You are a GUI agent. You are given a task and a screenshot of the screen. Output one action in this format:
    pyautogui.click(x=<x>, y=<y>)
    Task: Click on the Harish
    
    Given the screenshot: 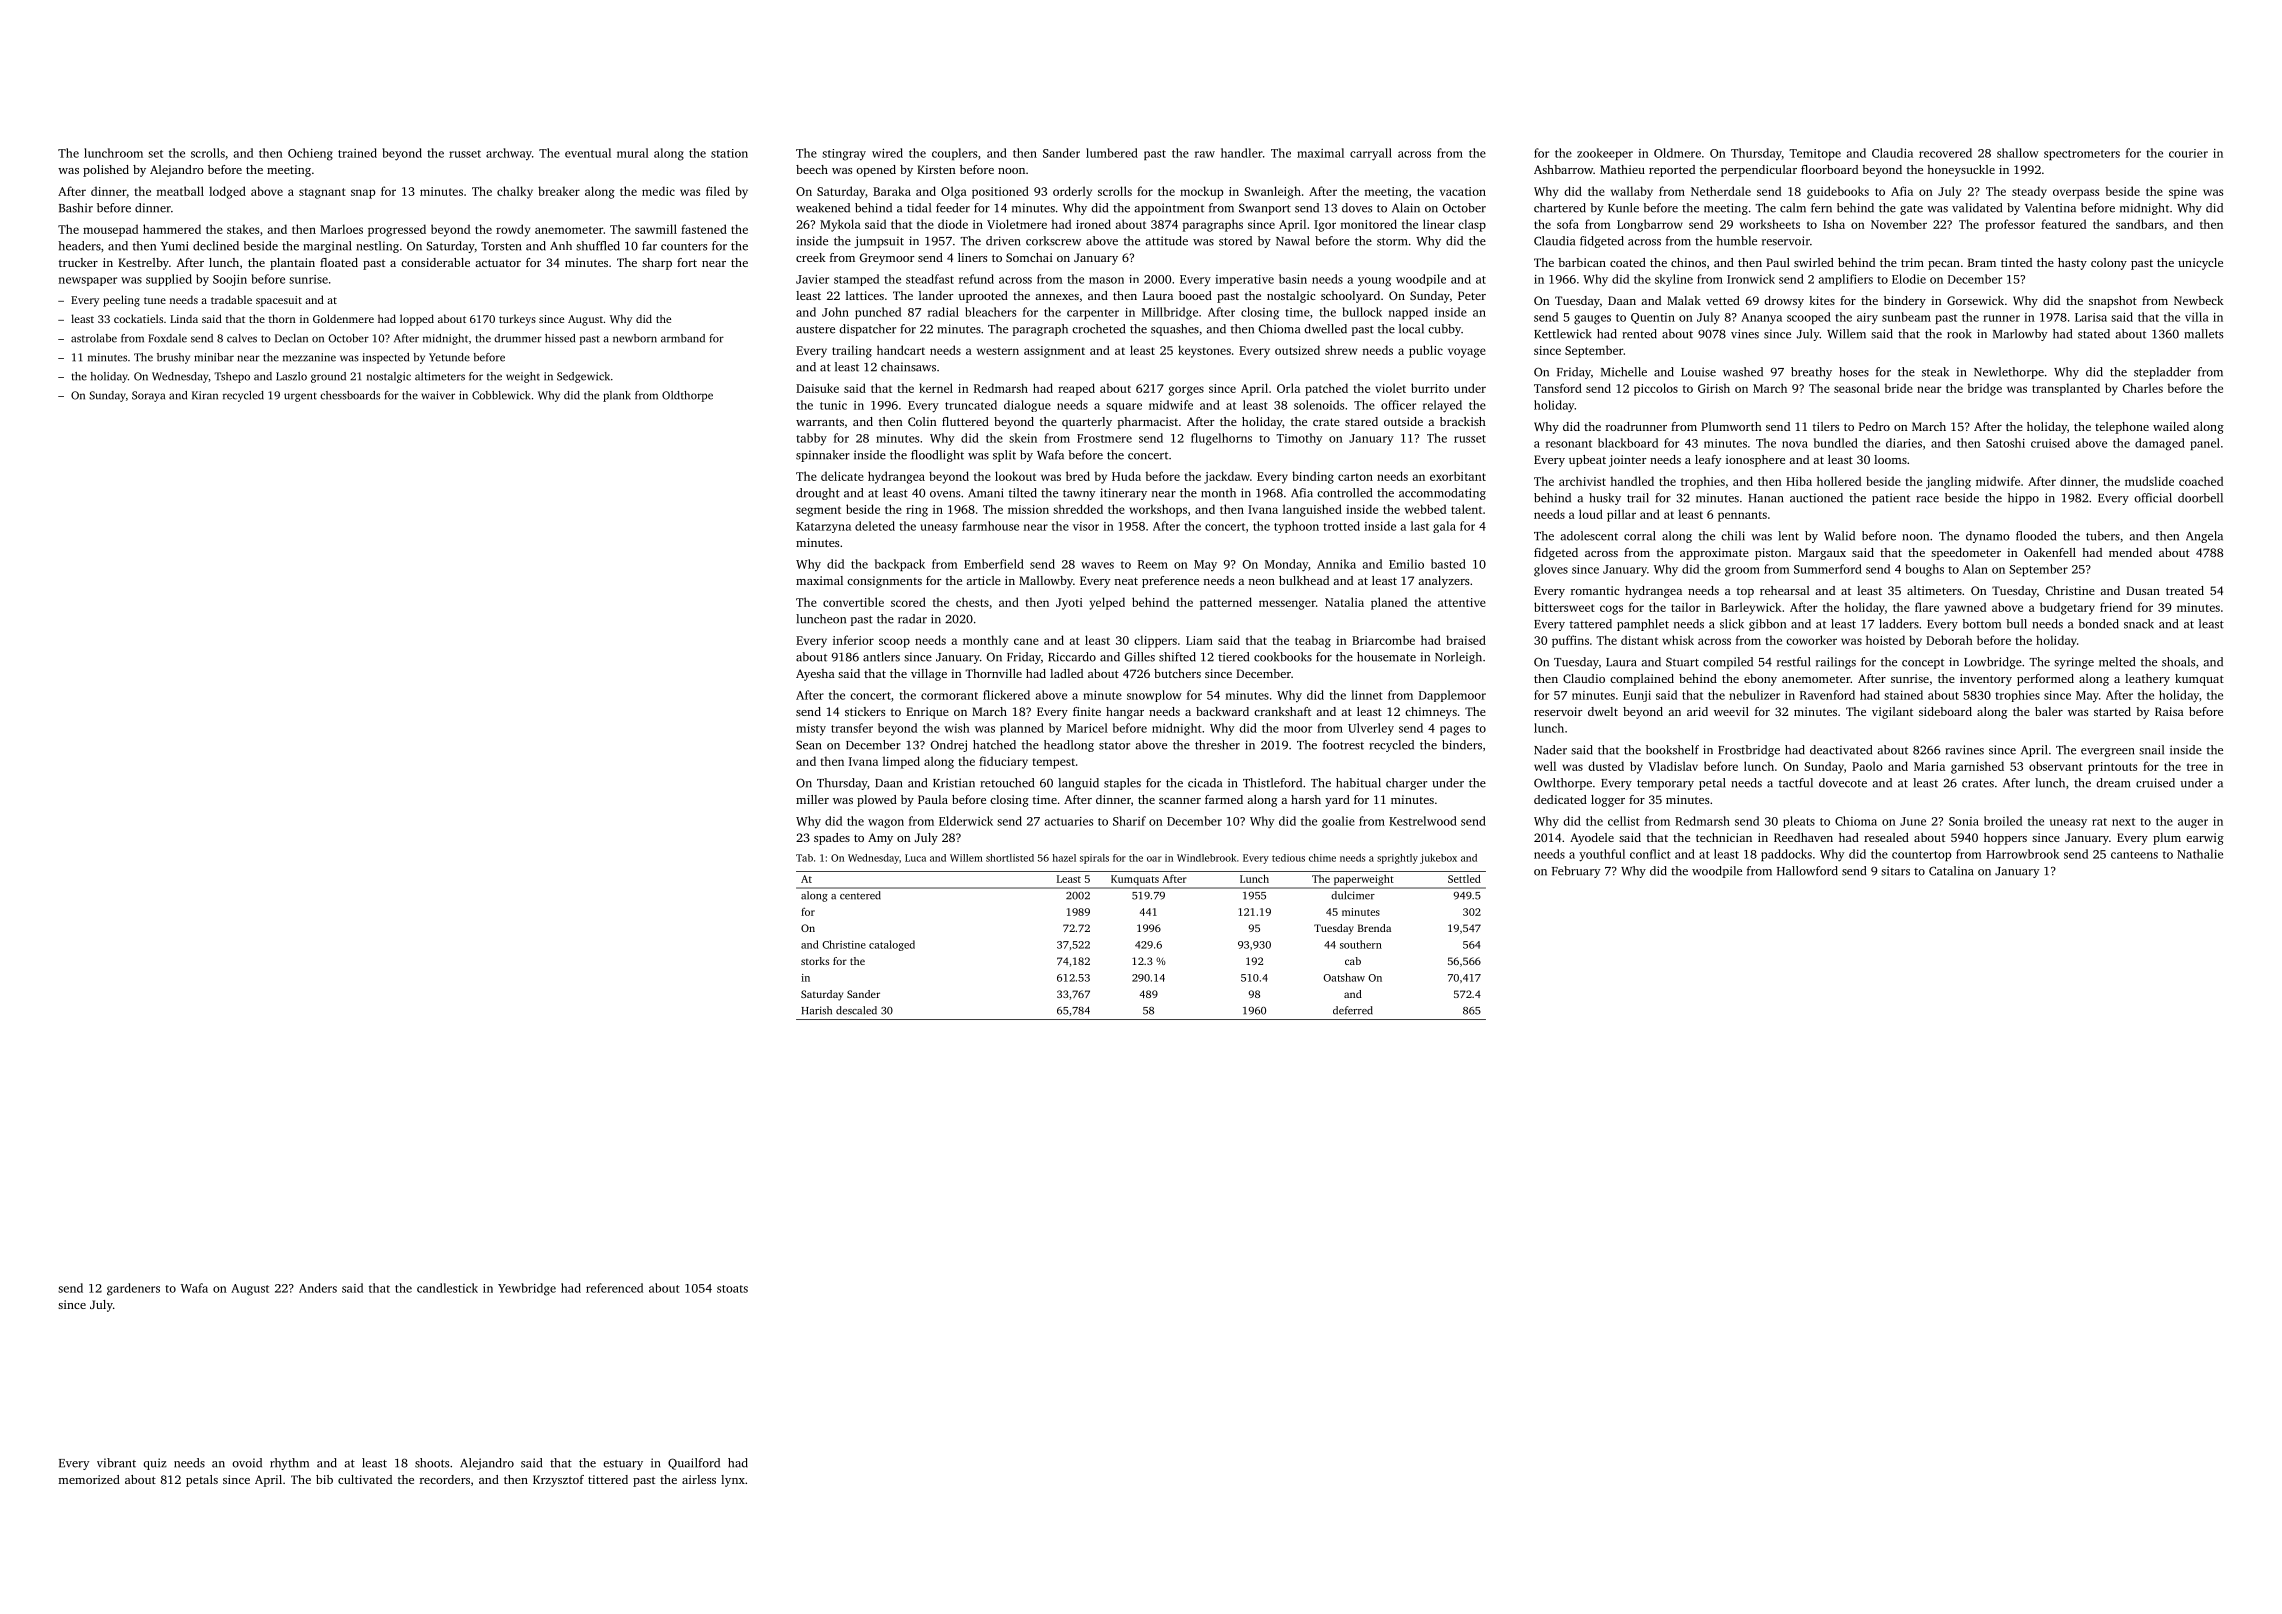 What is the action you would take?
    pyautogui.click(x=816, y=1010)
